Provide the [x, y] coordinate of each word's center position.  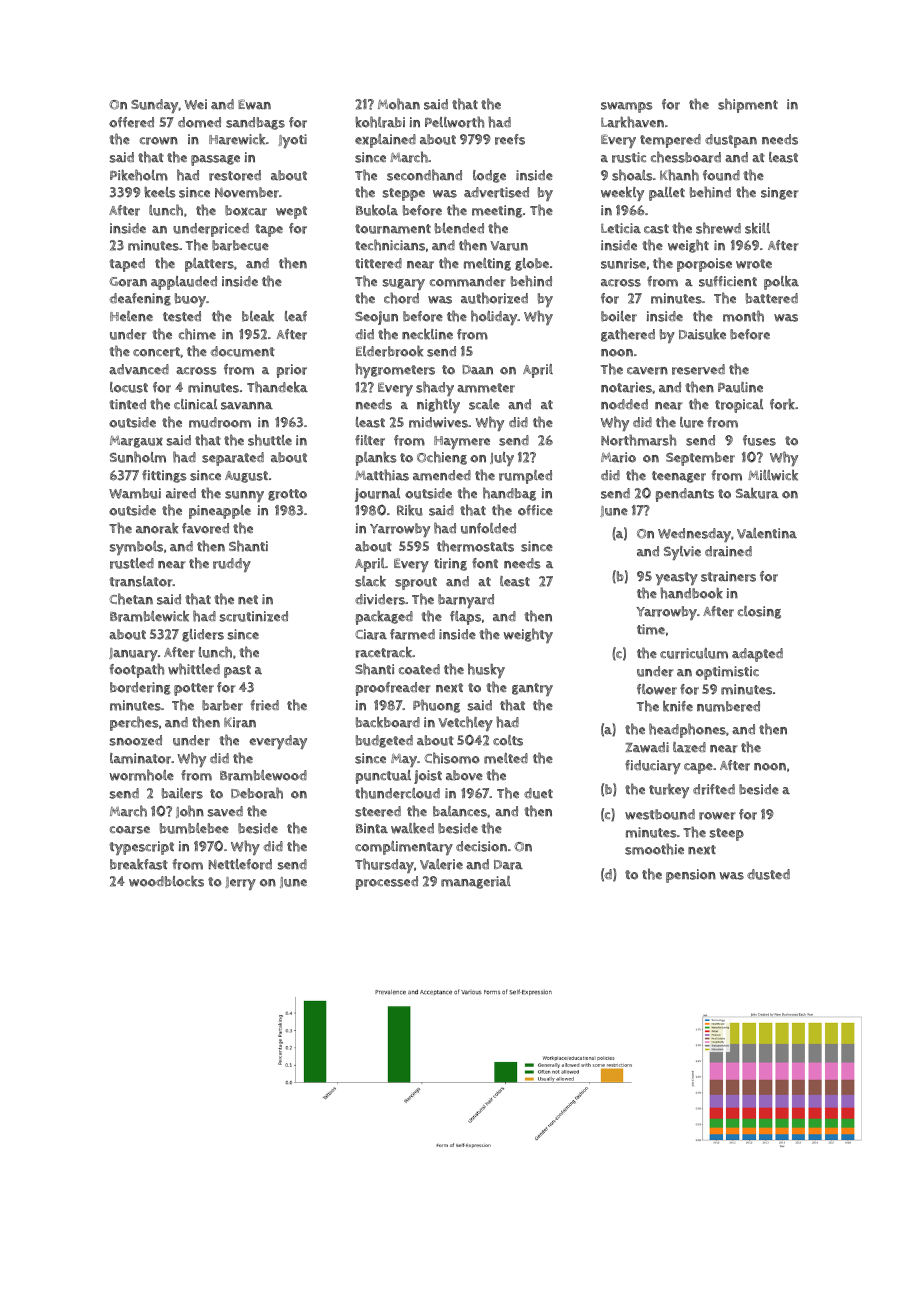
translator [141, 581]
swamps [627, 107]
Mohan [399, 104]
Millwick [773, 475]
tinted [127, 404]
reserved [698, 369]
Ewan [254, 104]
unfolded [488, 528]
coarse [130, 830]
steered [378, 811]
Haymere [462, 442]
